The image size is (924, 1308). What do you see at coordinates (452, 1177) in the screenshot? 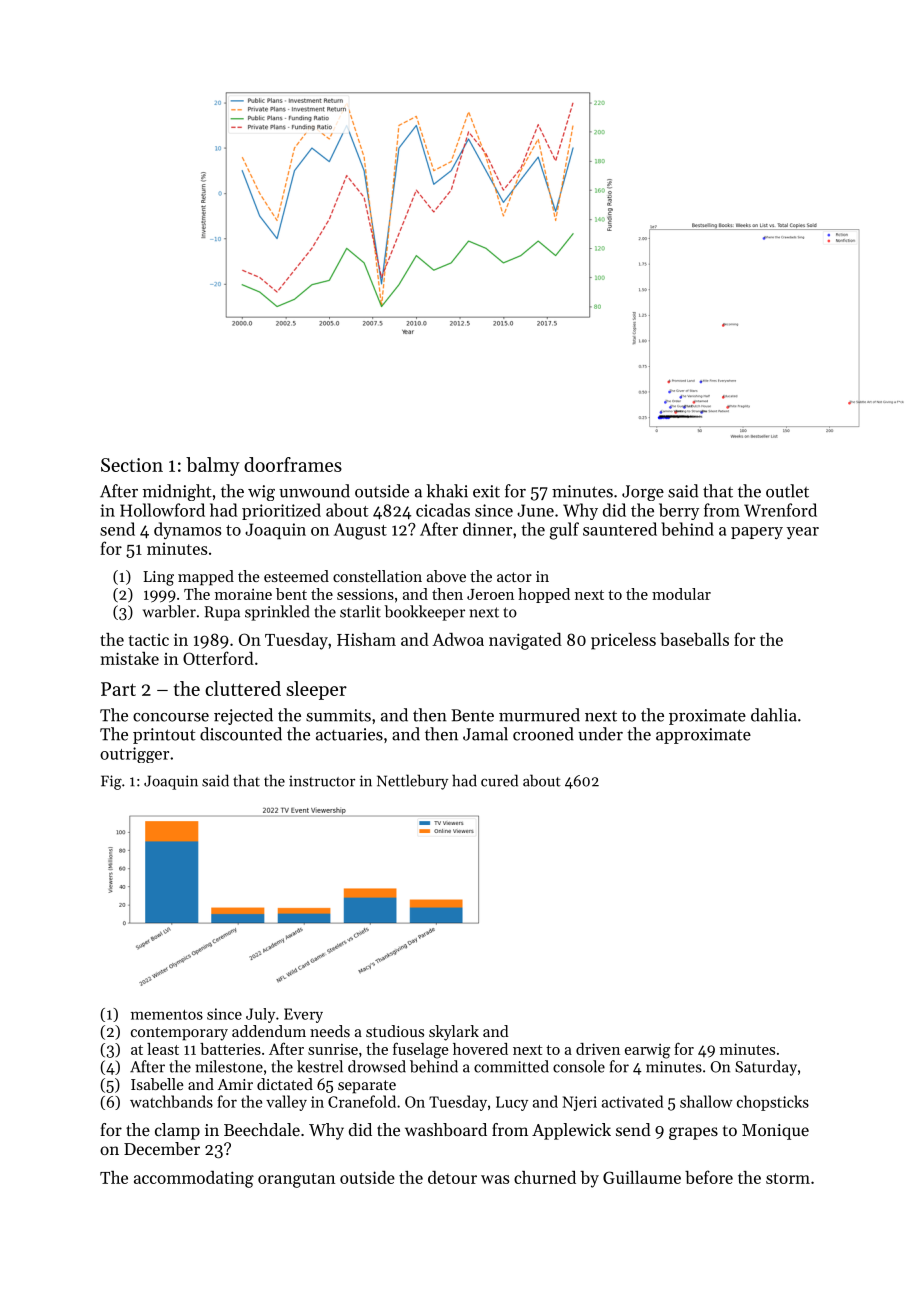
I see `detour` at bounding box center [452, 1177].
